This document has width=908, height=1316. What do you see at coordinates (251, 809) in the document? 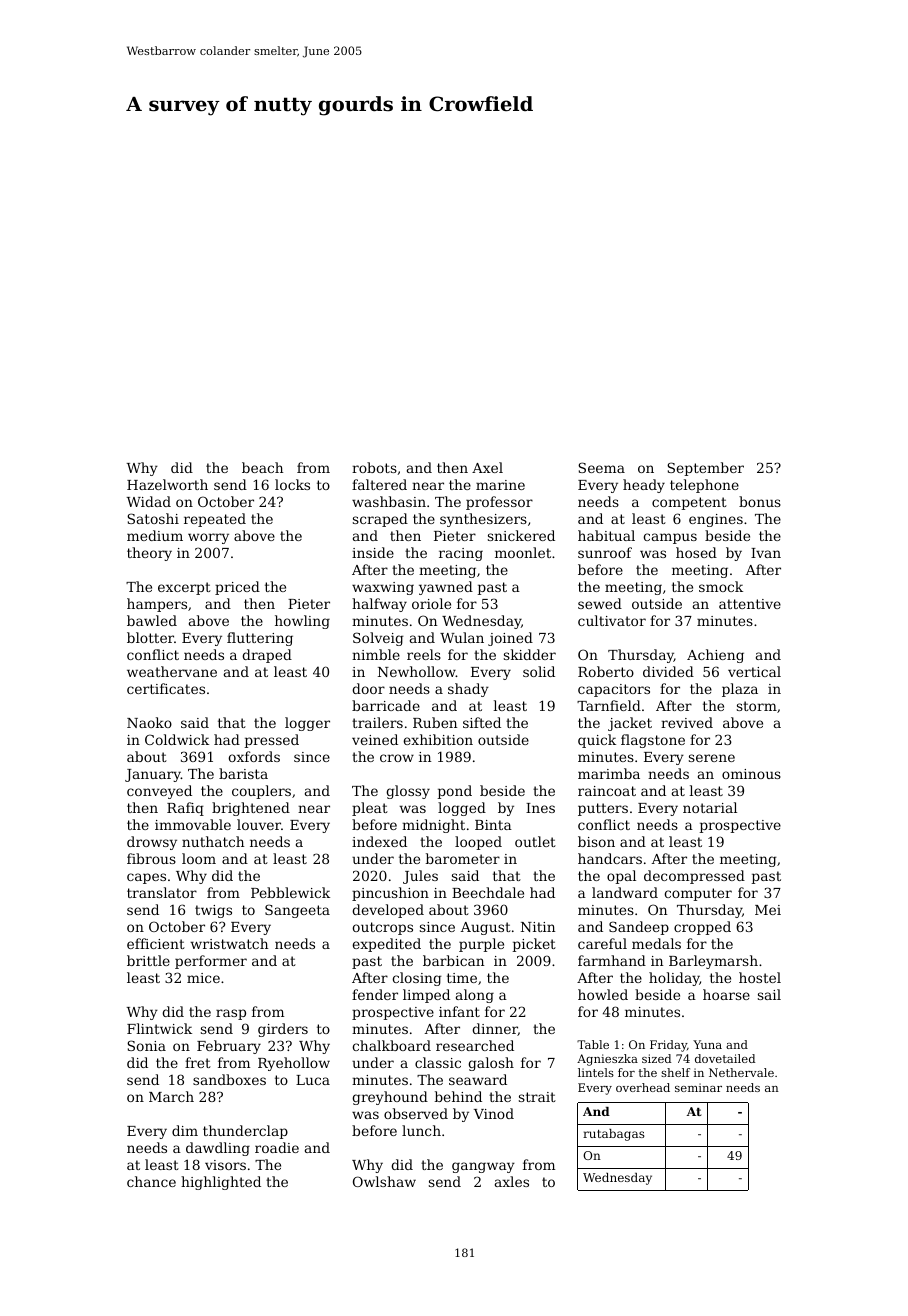
I see `brightened` at bounding box center [251, 809].
